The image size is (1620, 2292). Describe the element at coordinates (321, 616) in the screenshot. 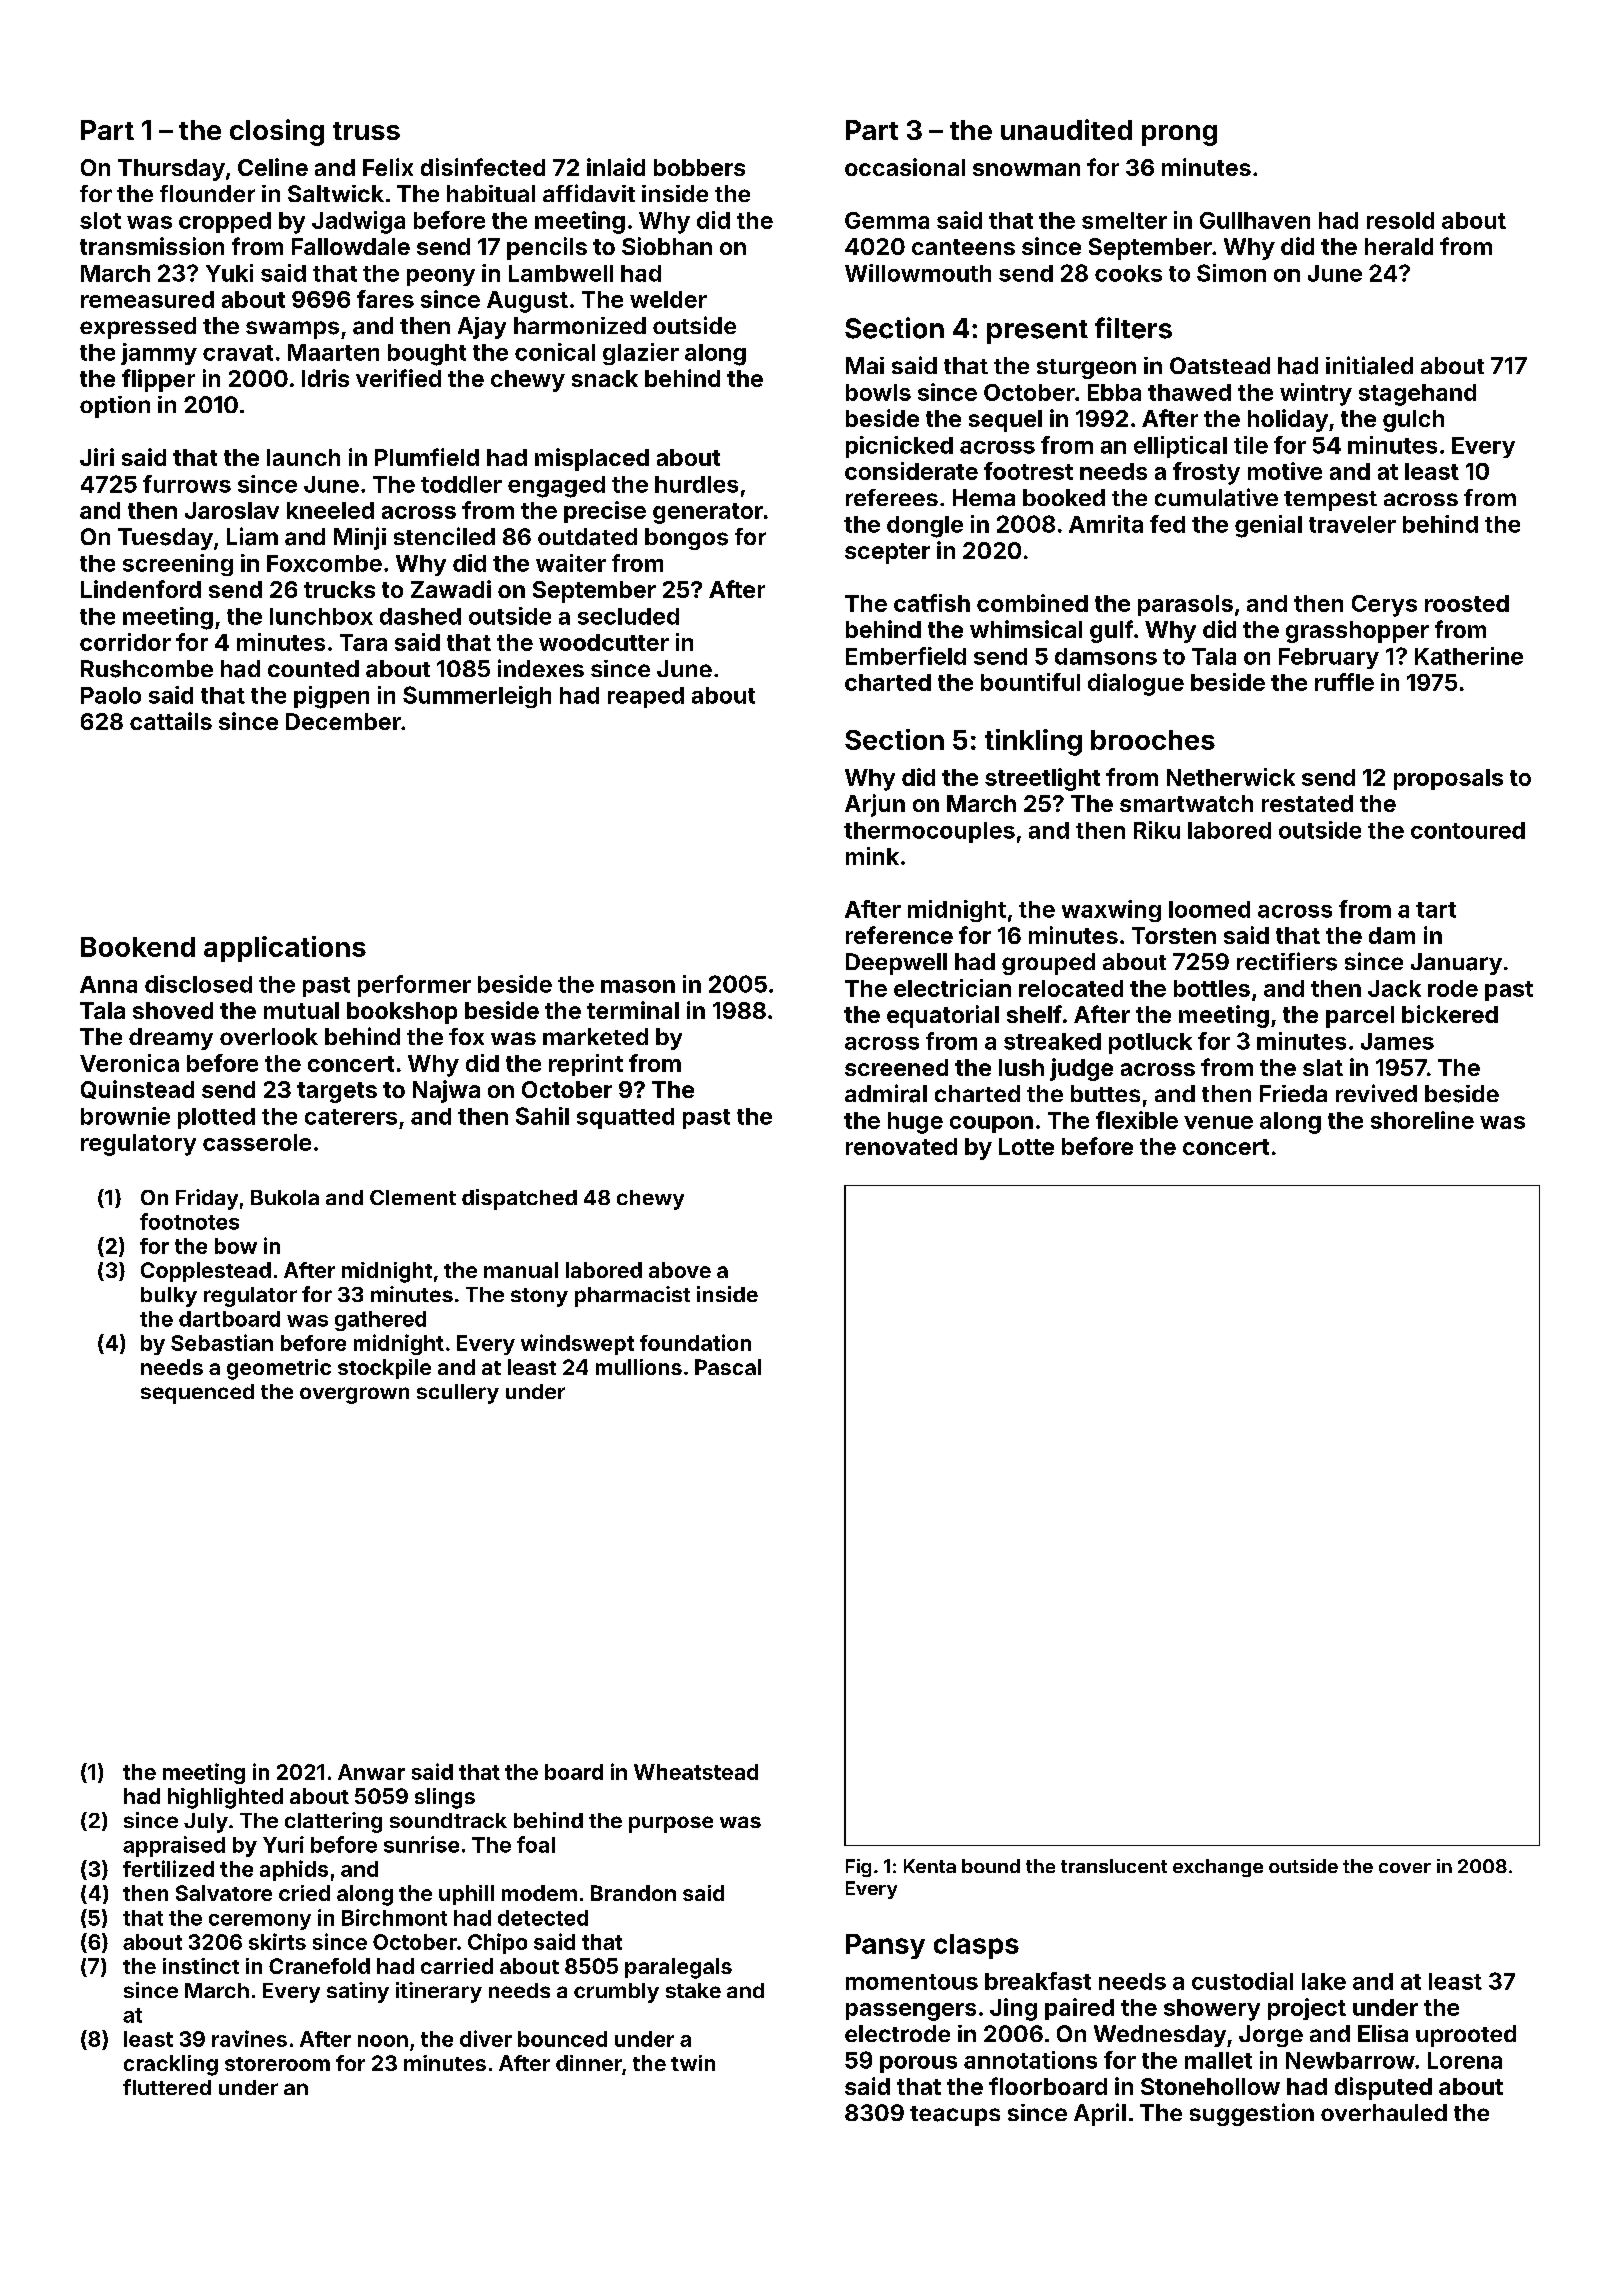

I see `lunchbox` at that location.
